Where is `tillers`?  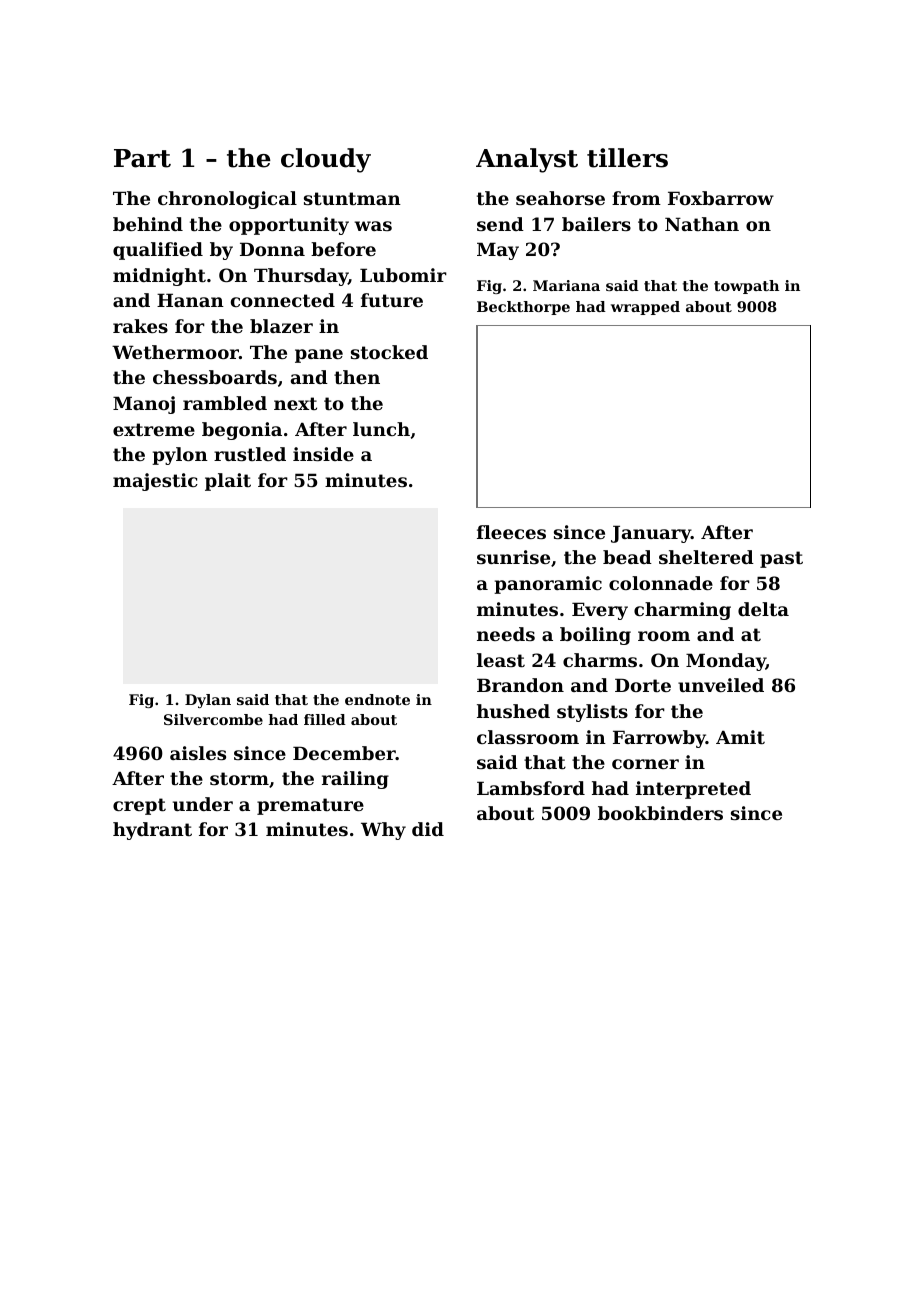 tillers is located at coordinates (627, 158).
